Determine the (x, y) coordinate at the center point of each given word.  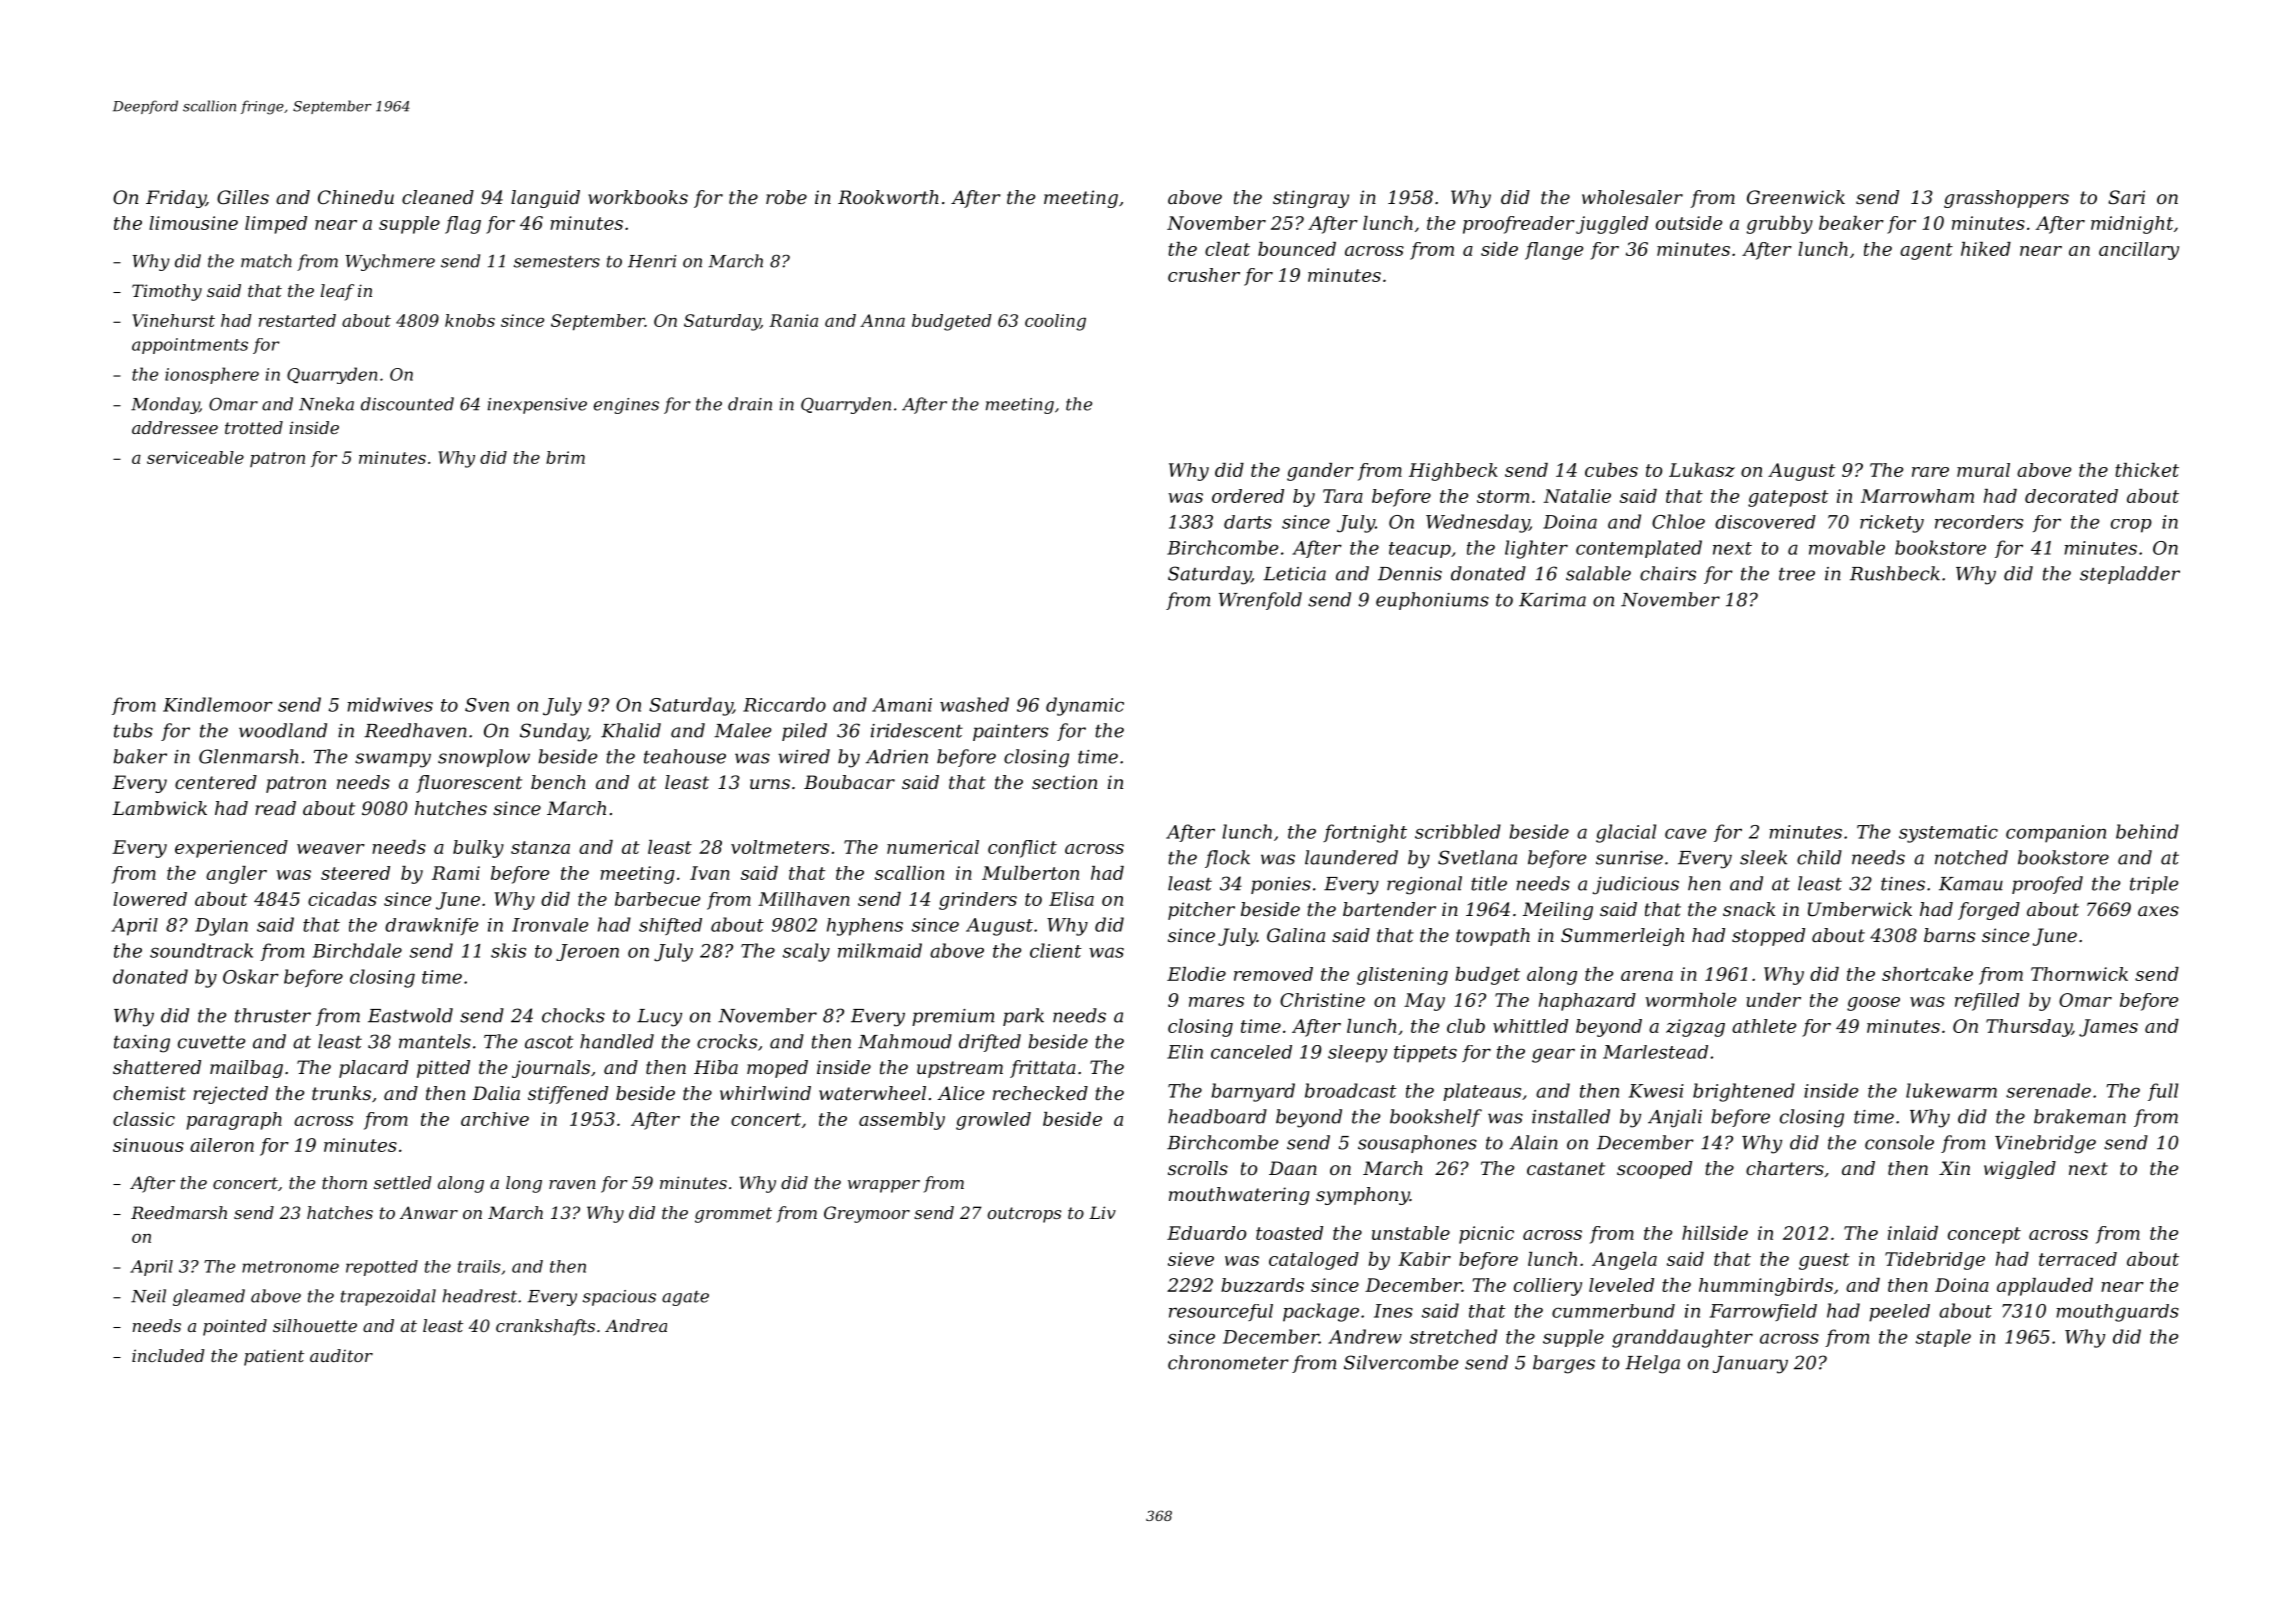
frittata (1043, 1069)
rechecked (1040, 1093)
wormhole (1691, 1000)
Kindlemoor (218, 704)
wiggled (2020, 1170)
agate (685, 1298)
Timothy (167, 292)
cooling (1055, 322)
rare (1930, 472)
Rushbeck (1895, 573)
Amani (902, 705)
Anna (882, 320)
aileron (222, 1145)
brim (565, 457)
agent (1926, 251)
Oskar (251, 976)
